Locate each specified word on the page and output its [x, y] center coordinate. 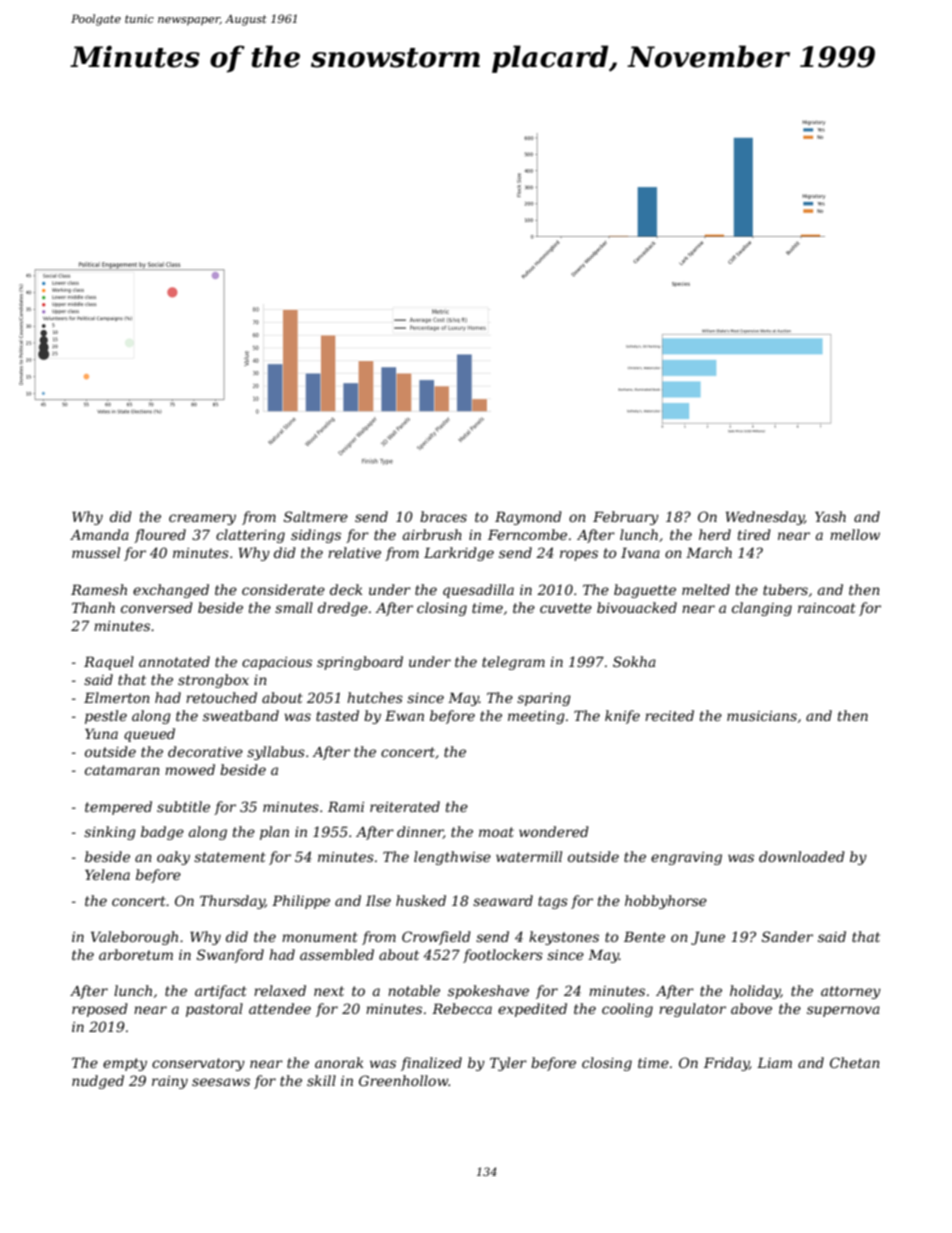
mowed [190, 769]
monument [320, 937]
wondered [554, 831]
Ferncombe [527, 534]
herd [715, 534]
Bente [644, 936]
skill [321, 1080]
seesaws [221, 1082]
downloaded [802, 856]
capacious [277, 663]
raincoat [827, 608]
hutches [375, 697]
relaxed [280, 990]
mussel [96, 552]
